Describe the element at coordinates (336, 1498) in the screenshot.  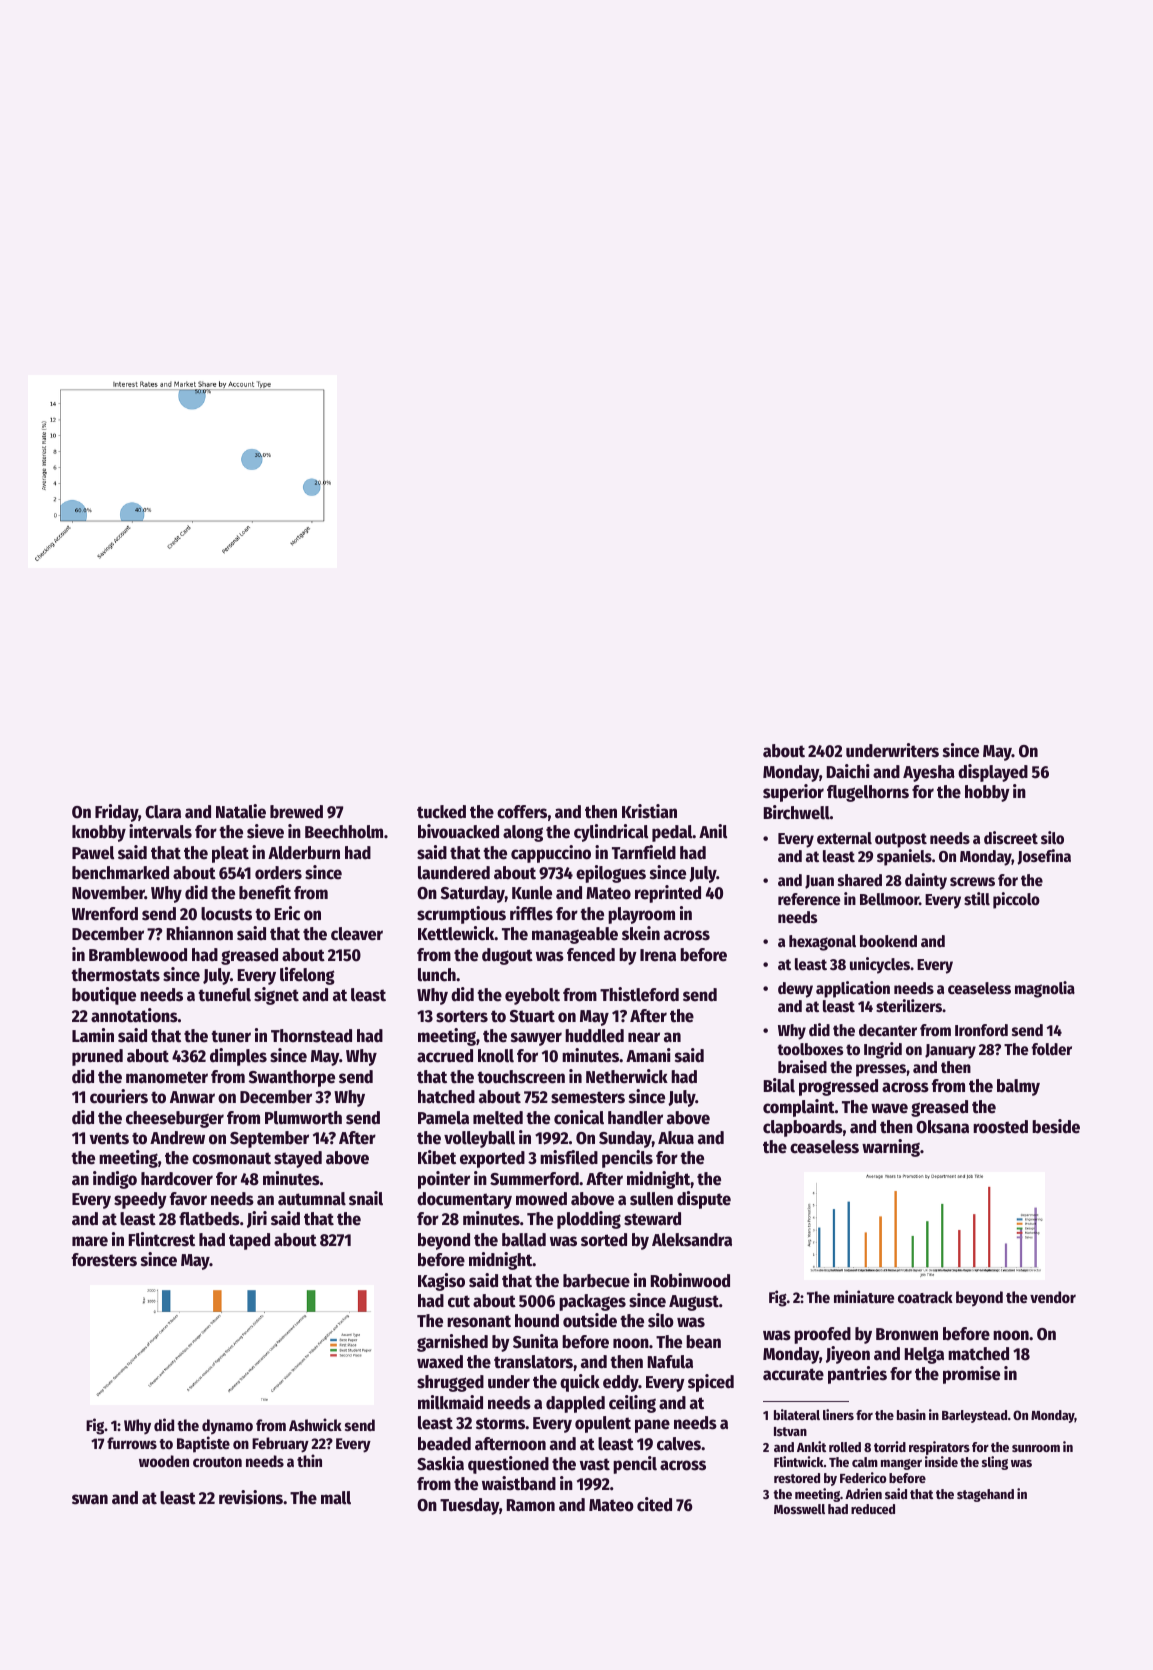
I see `mall` at that location.
